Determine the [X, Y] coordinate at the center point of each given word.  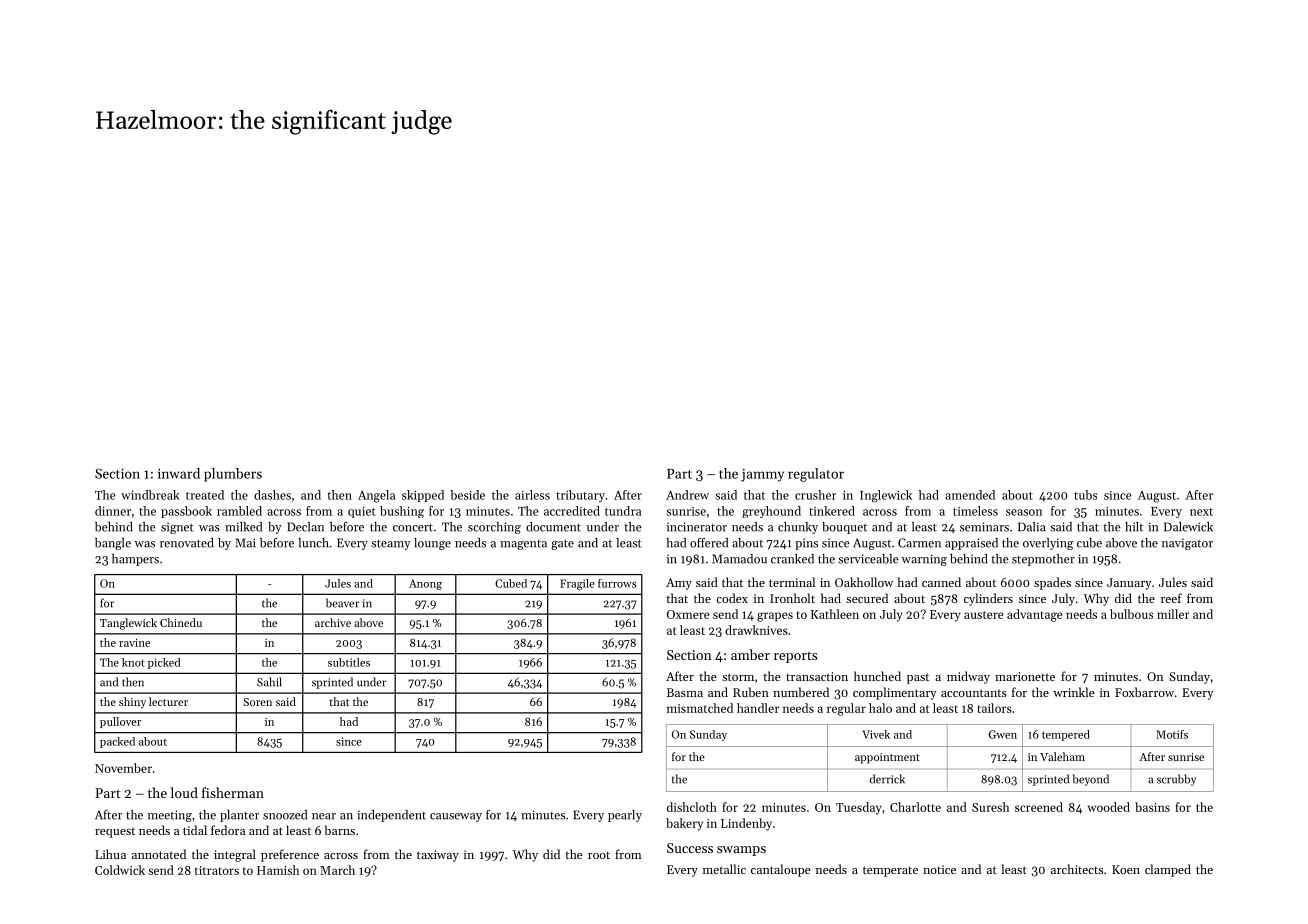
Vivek [876, 734]
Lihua [110, 854]
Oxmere [688, 614]
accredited [572, 511]
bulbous [1131, 614]
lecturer [168, 701]
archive [333, 622]
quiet [362, 512]
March [337, 870]
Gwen [1002, 734]
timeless [975, 511]
